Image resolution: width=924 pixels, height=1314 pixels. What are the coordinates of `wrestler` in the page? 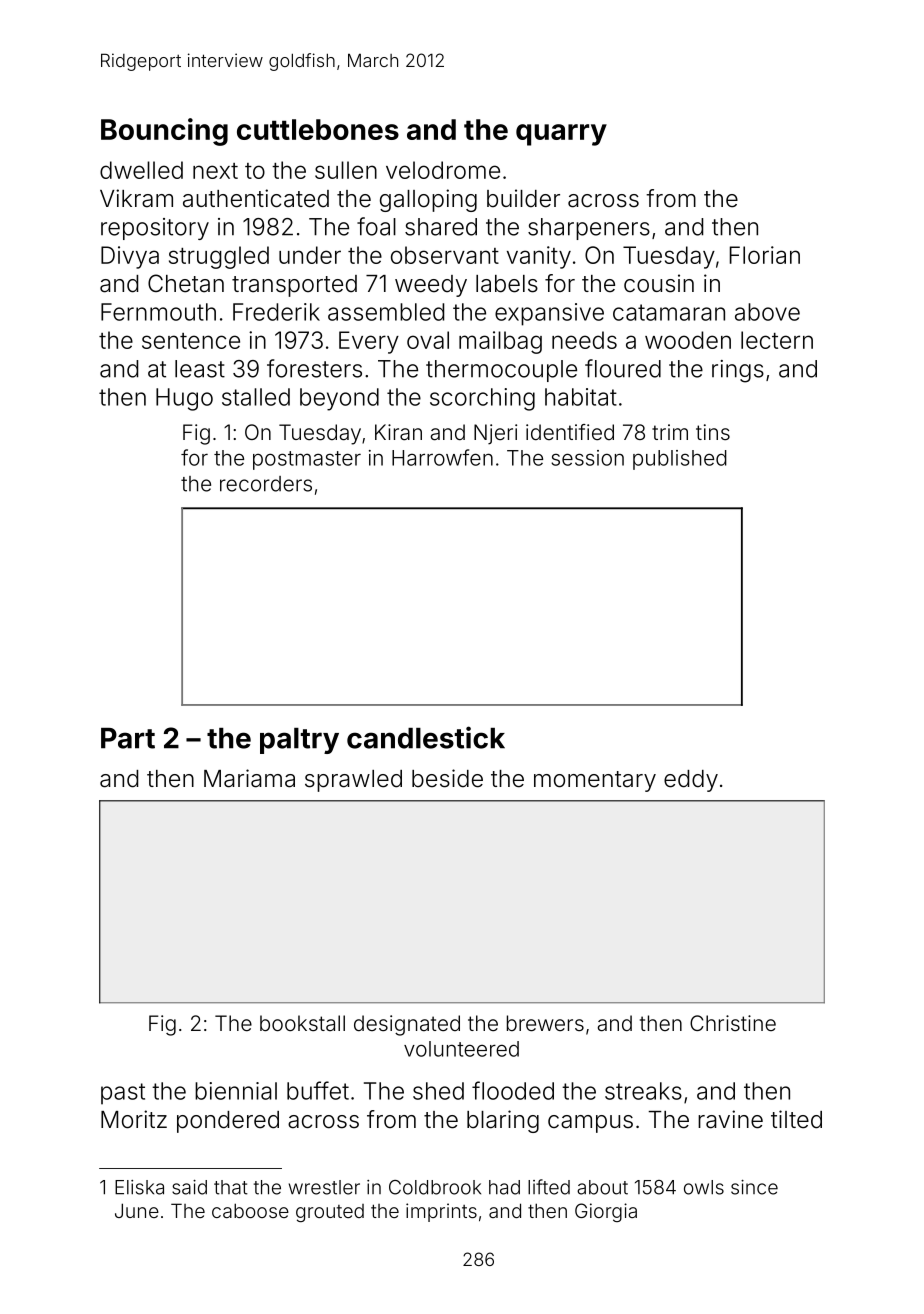 It's located at (324, 1187).
